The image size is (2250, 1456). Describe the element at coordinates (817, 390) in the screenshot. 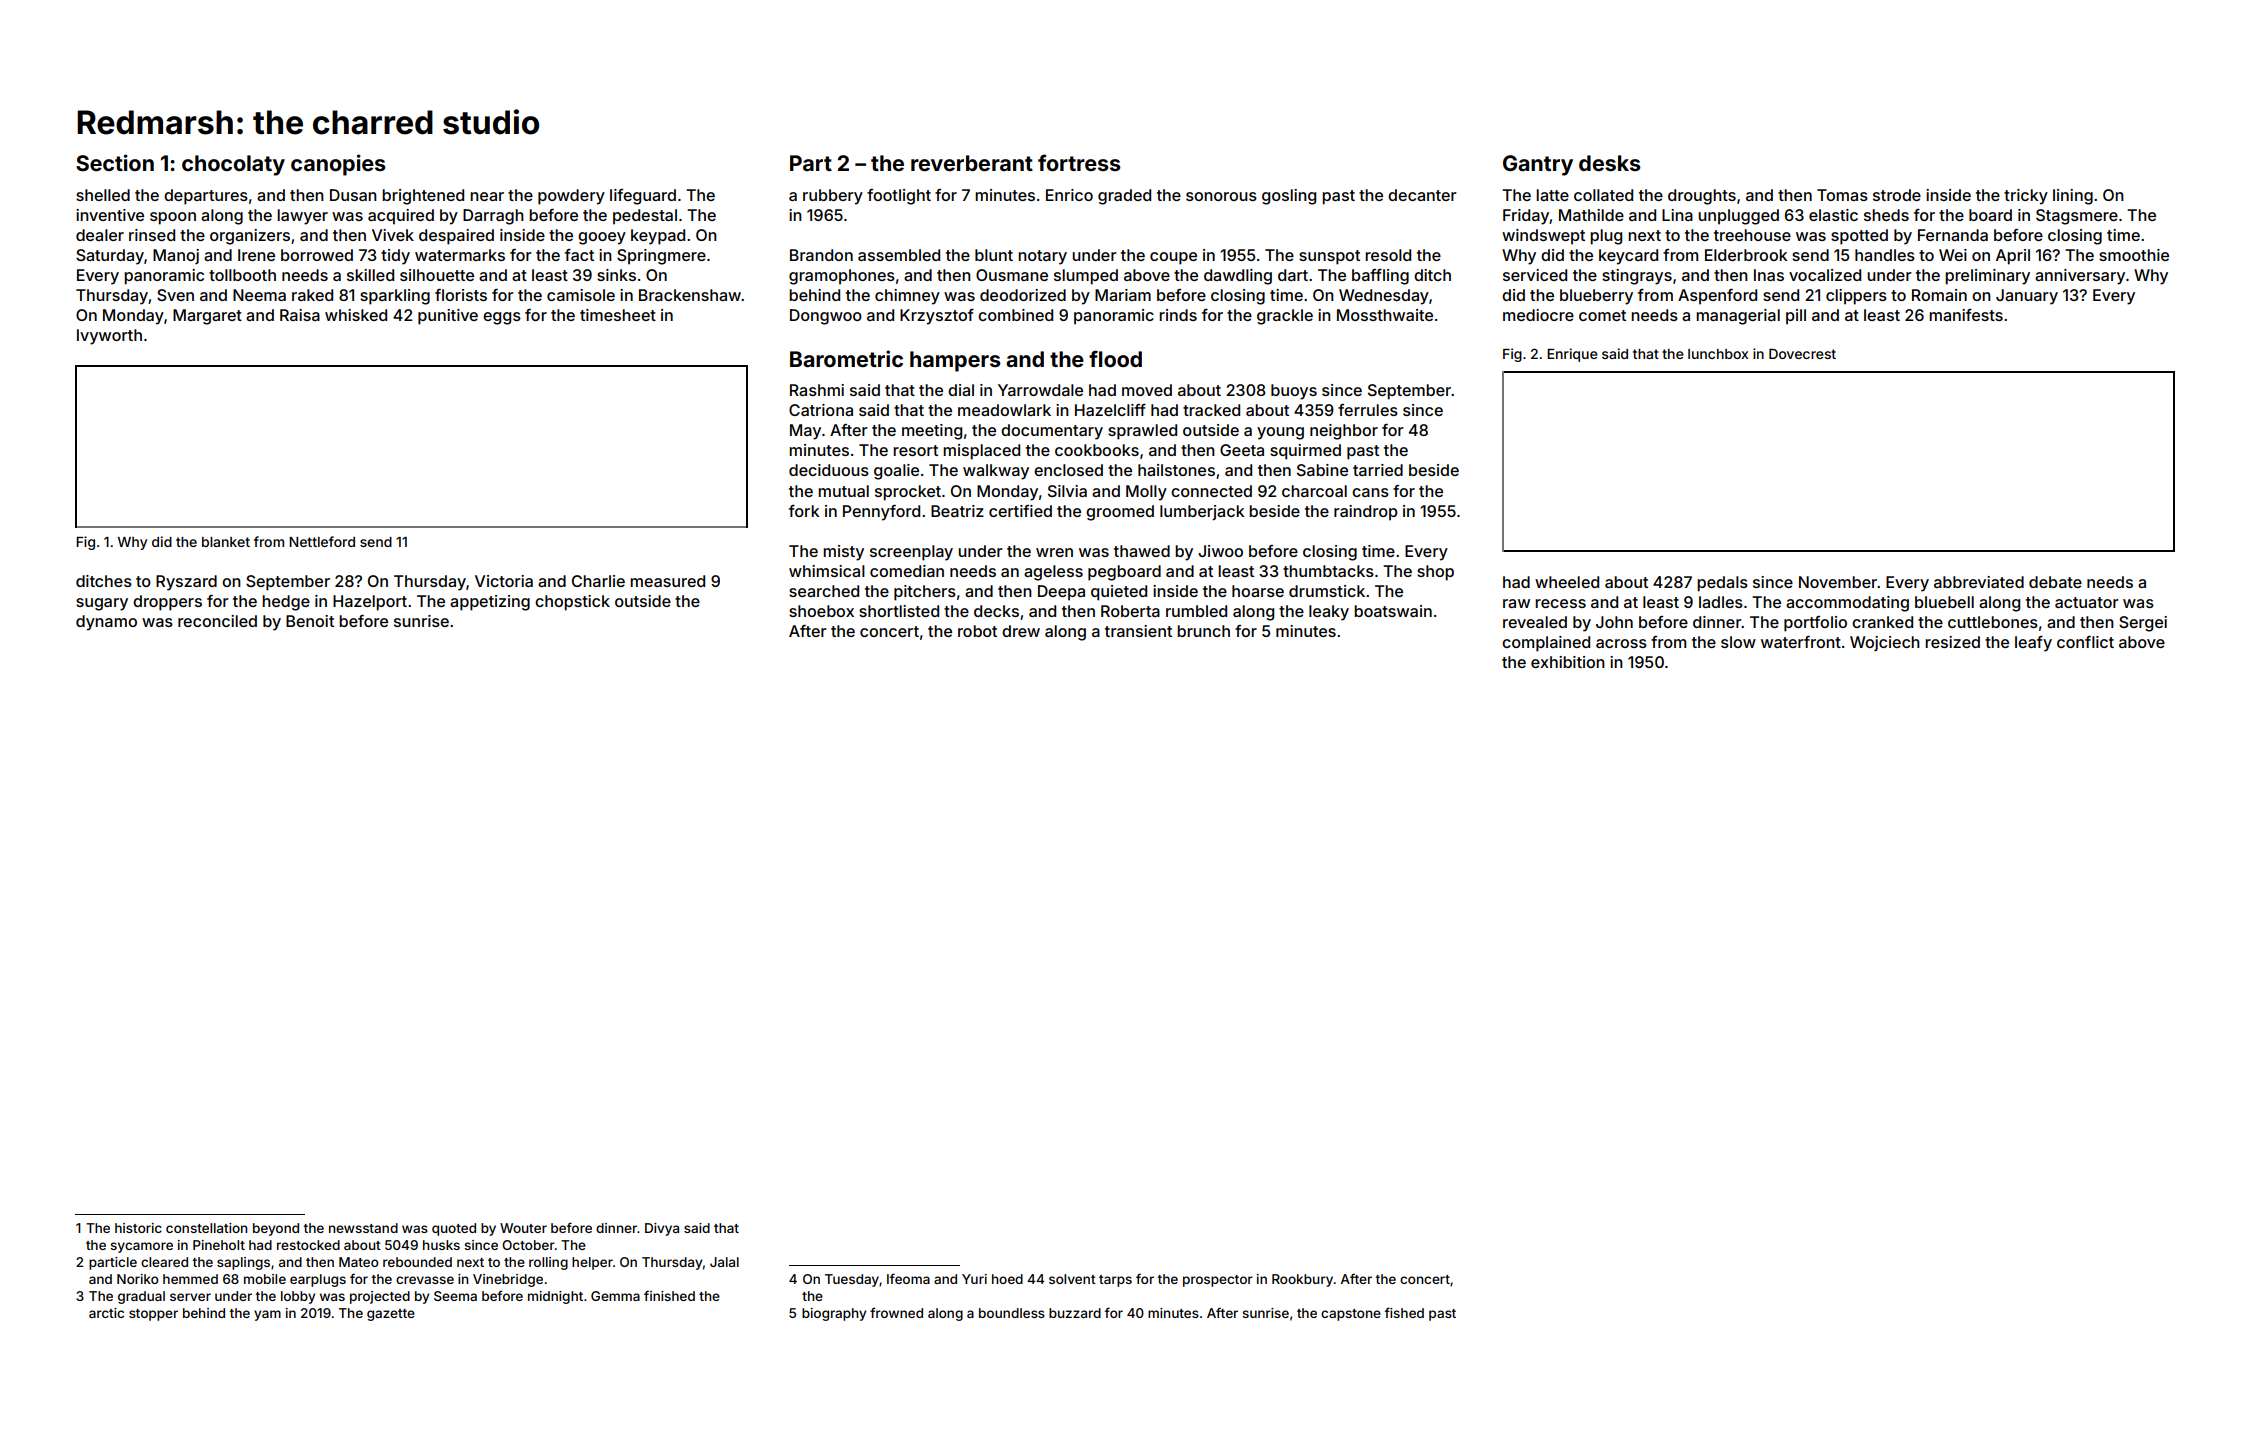

I see `Rashmi` at that location.
